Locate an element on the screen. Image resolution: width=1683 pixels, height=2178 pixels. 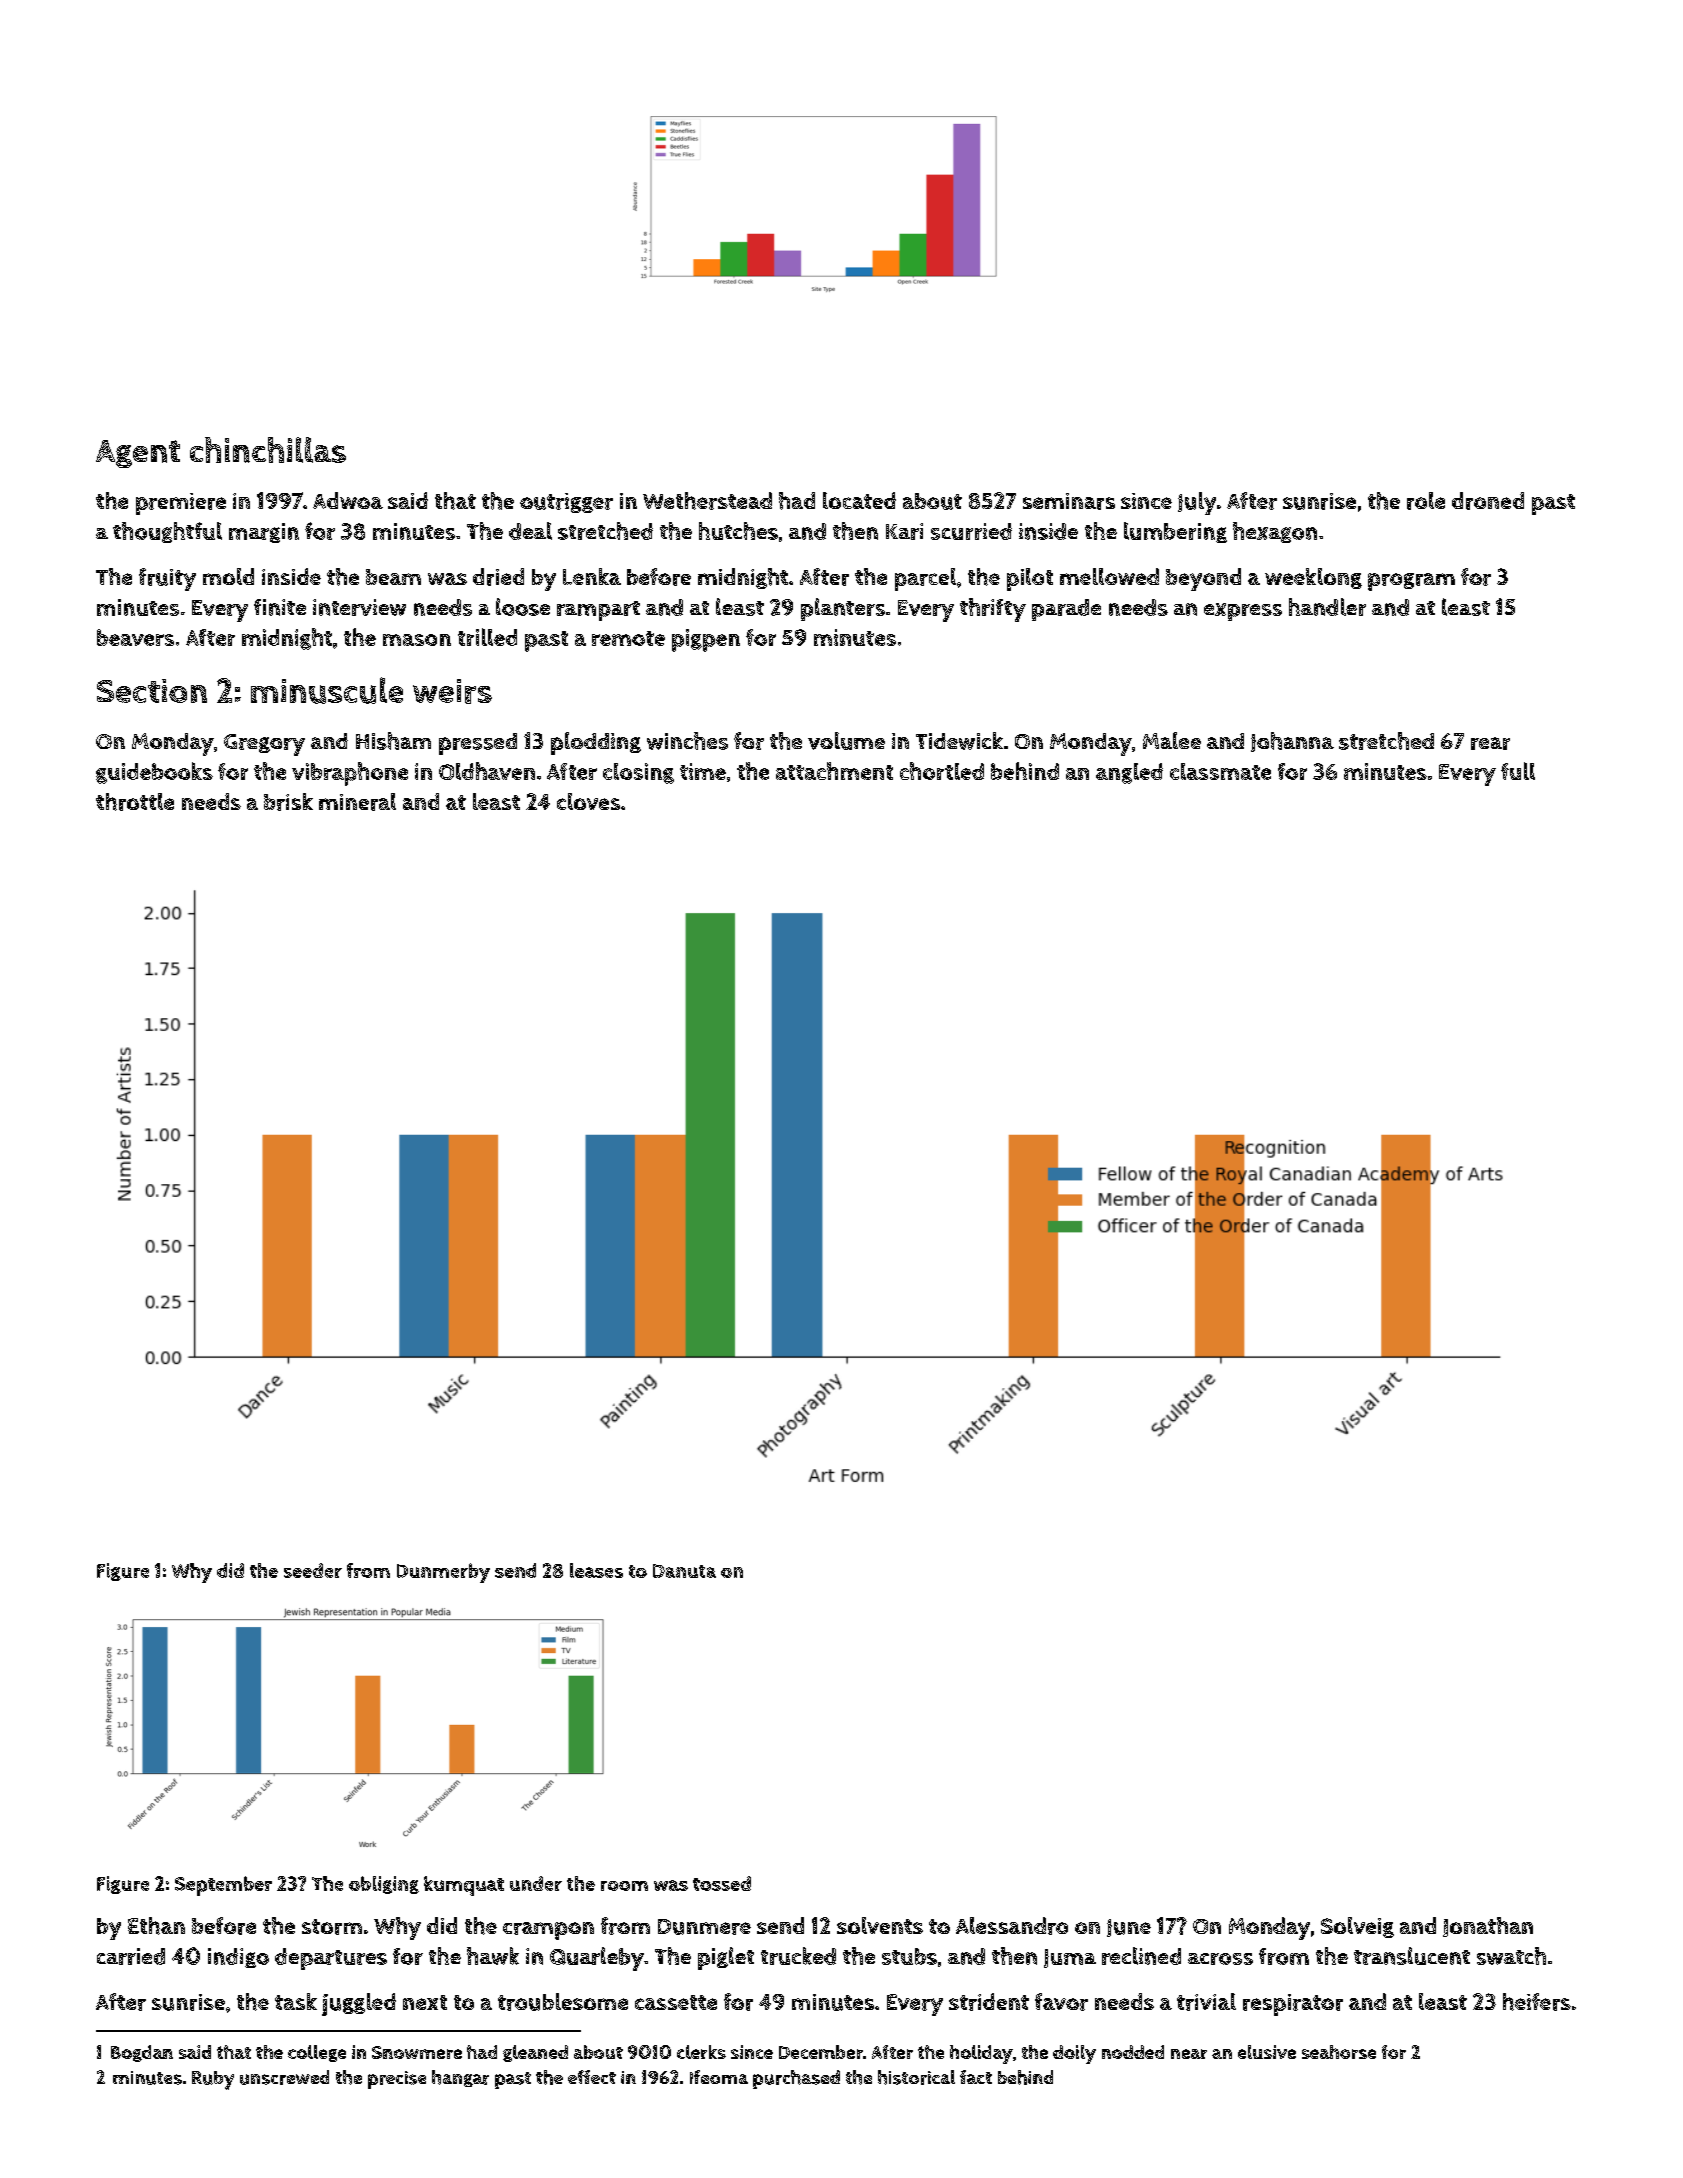
classmate is located at coordinates (1220, 771).
